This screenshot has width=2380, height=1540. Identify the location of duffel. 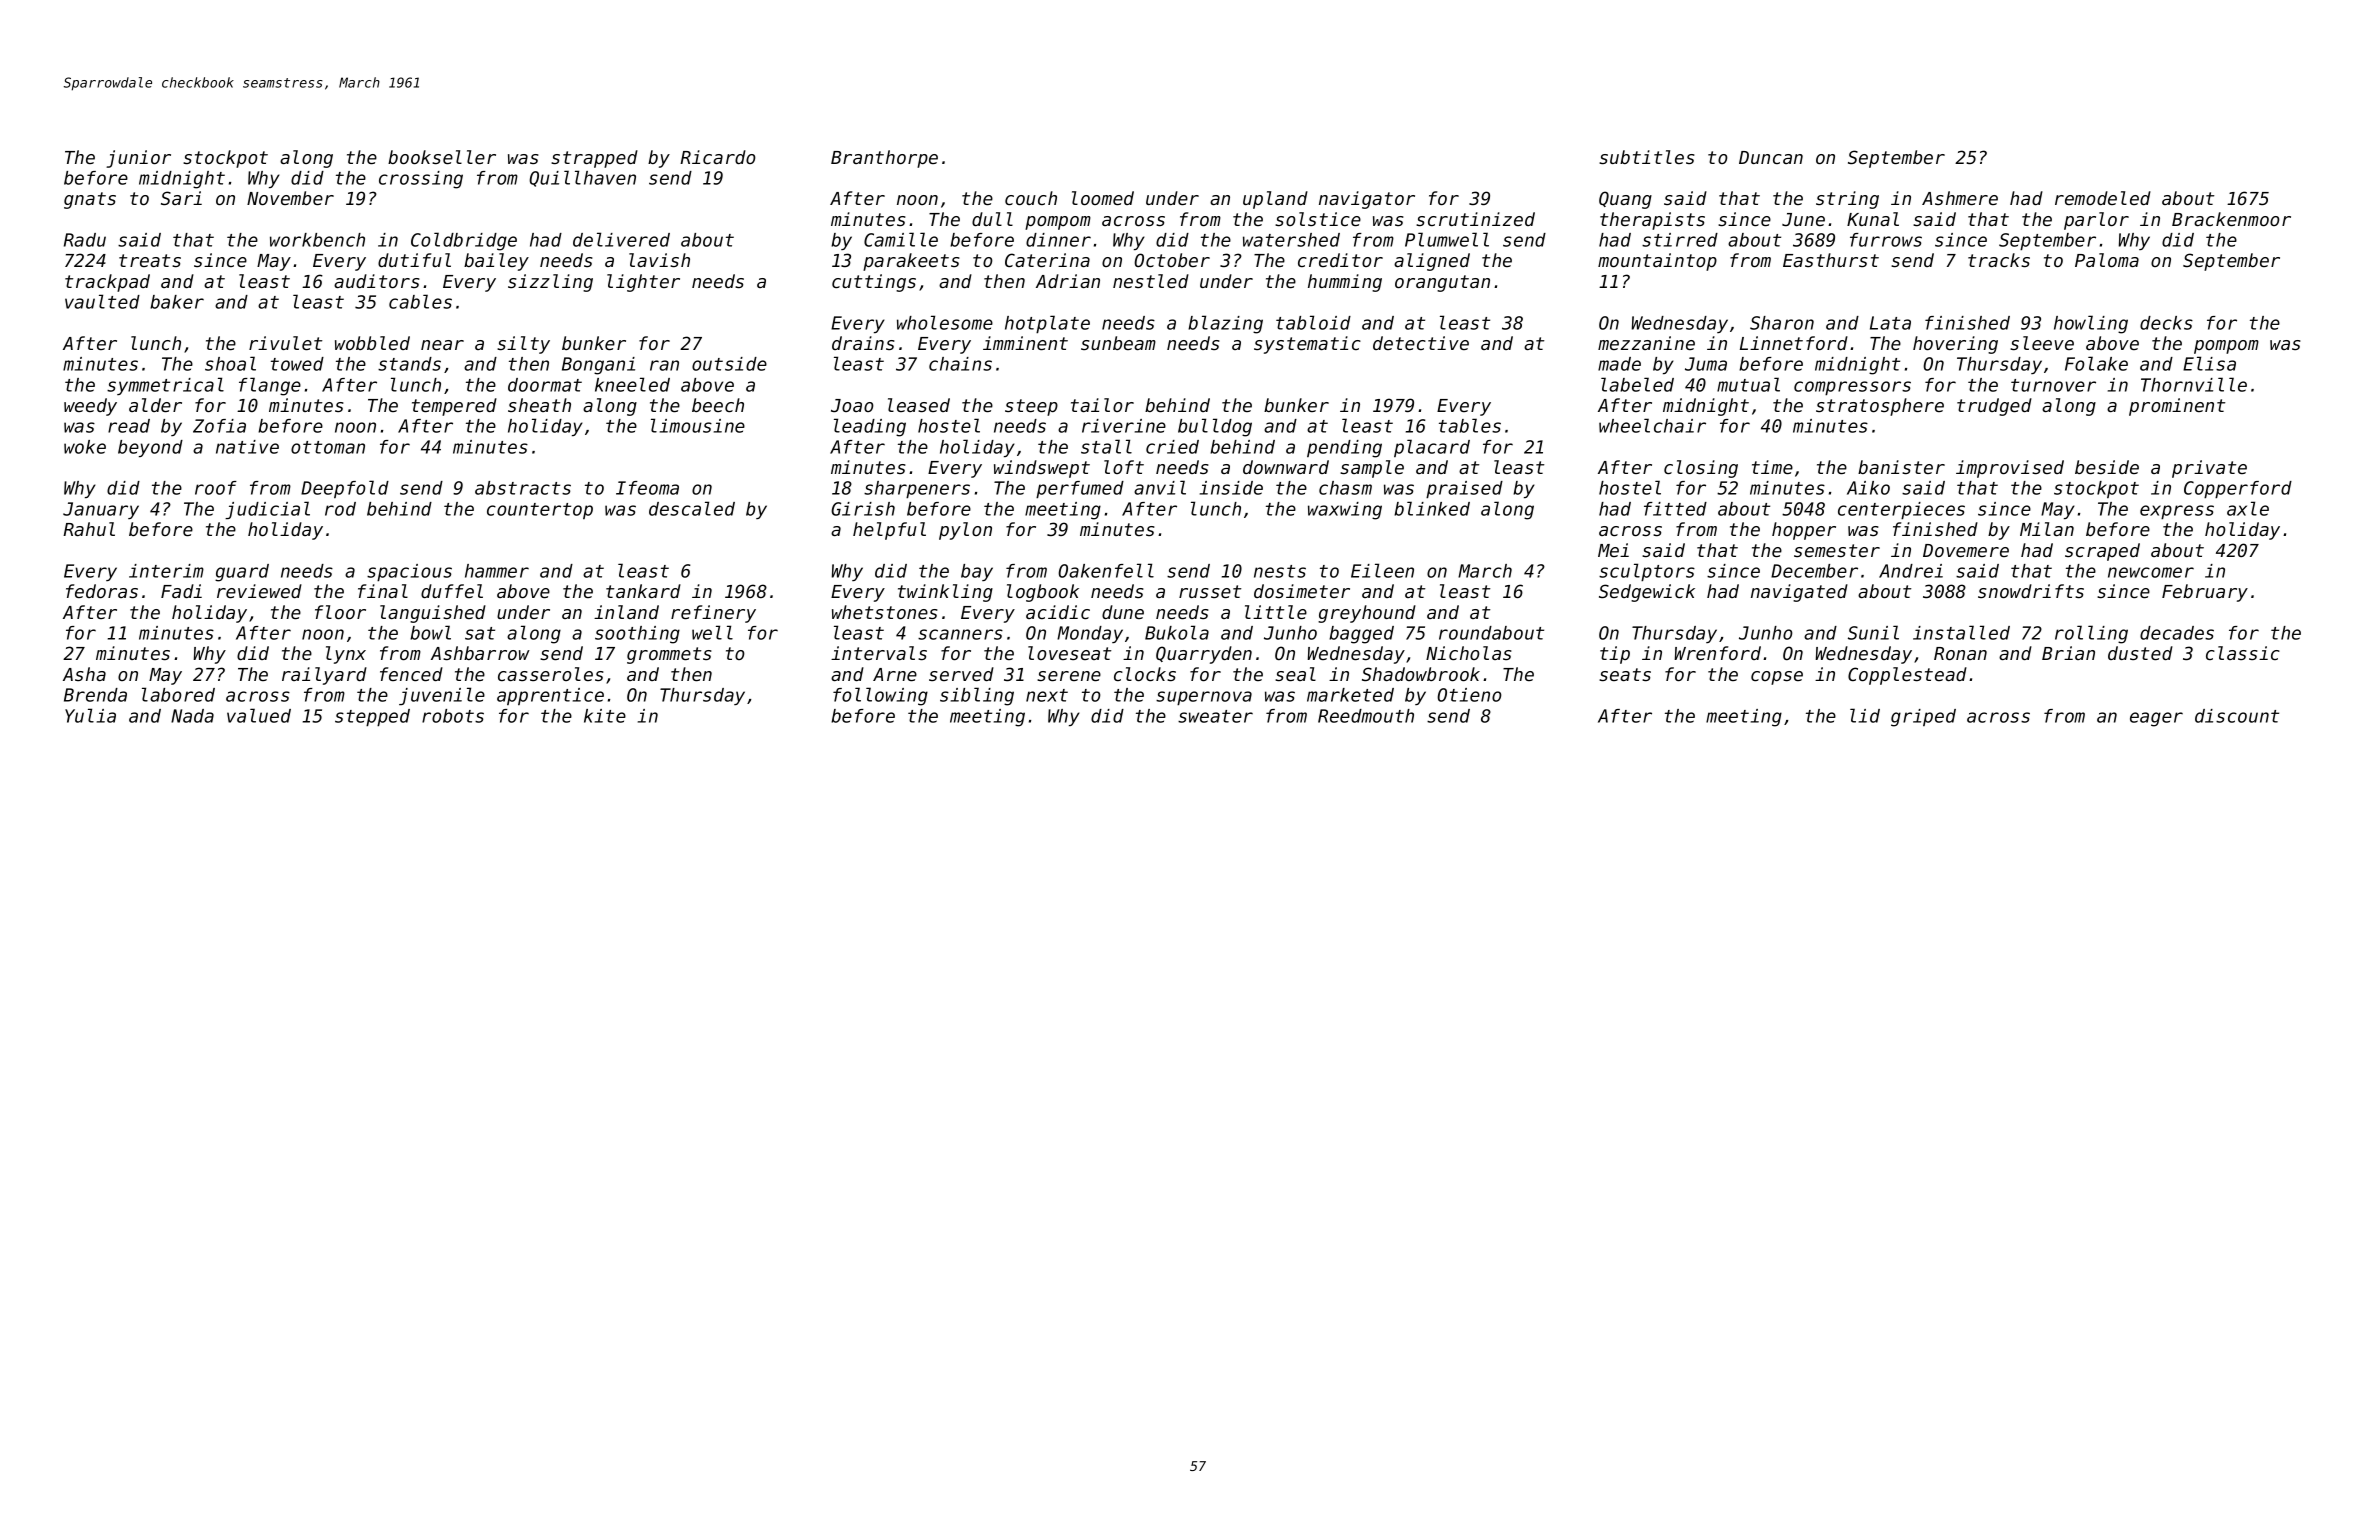
(452, 591).
